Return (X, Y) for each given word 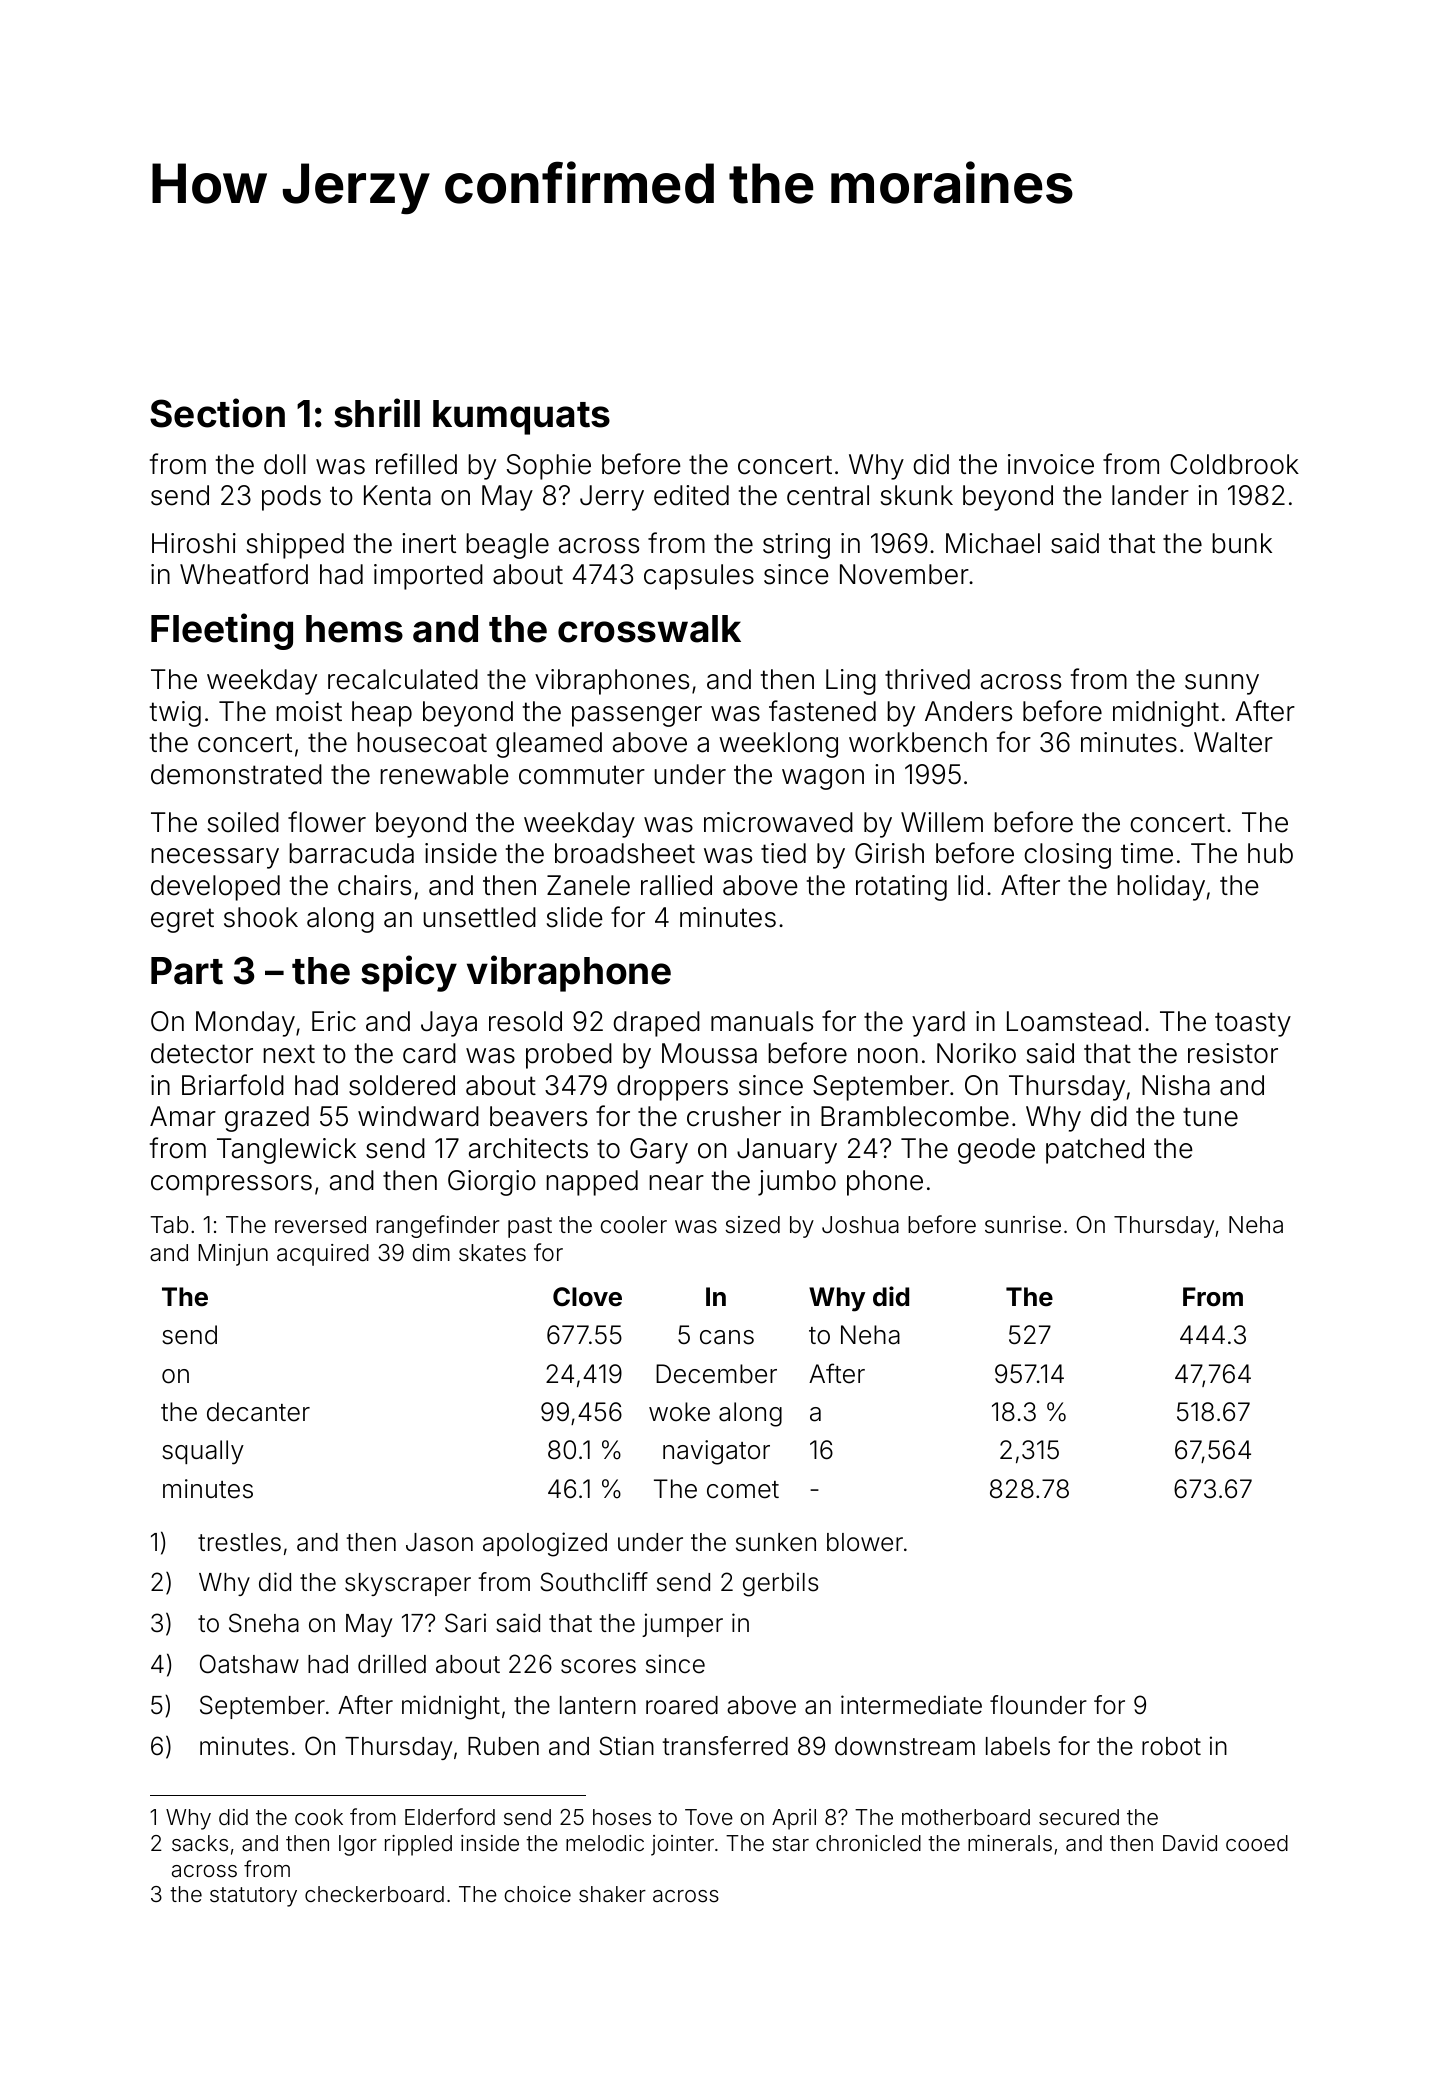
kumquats (521, 417)
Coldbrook (1234, 464)
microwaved (778, 822)
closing (1067, 856)
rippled (418, 1845)
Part (187, 971)
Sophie (549, 467)
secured (1079, 1817)
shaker (612, 1894)
